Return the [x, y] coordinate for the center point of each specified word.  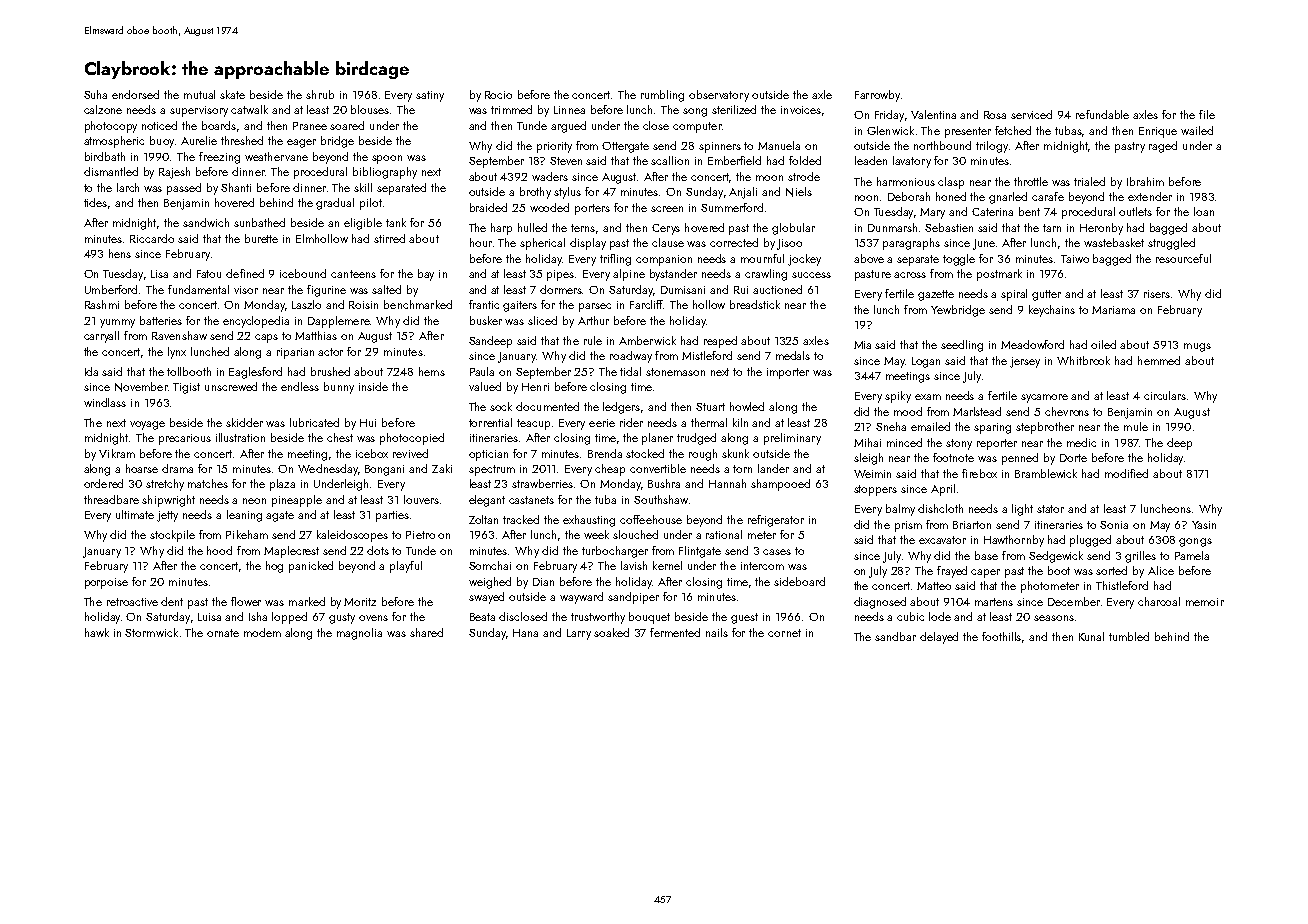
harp [501, 229]
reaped [720, 342]
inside [373, 386]
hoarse [142, 468]
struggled [1171, 244]
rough [703, 455]
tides [95, 202]
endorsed [135, 94]
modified [1126, 473]
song [695, 112]
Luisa [209, 617]
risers [1157, 294]
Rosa [995, 115]
